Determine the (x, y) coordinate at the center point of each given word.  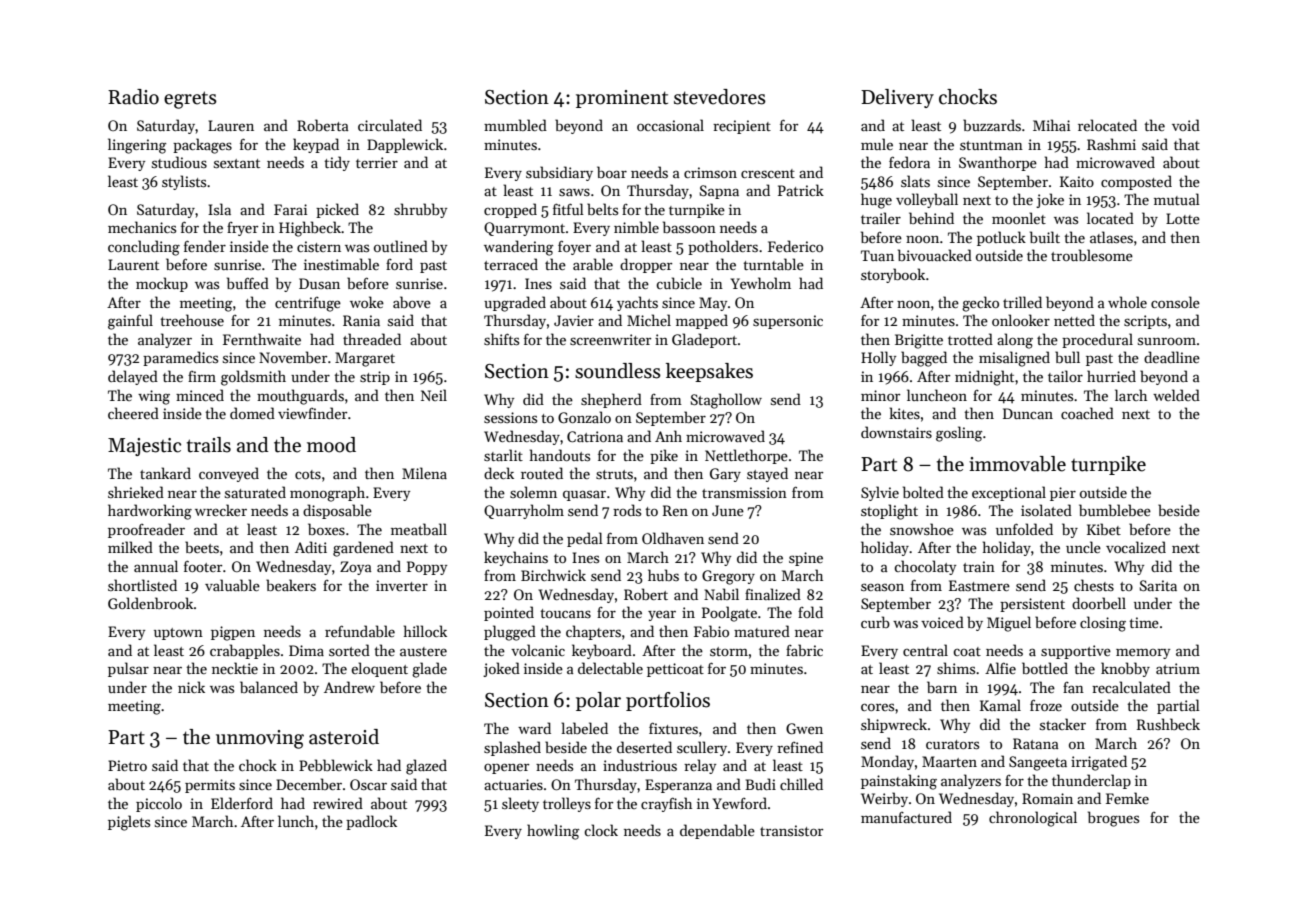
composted (1136, 182)
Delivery (897, 98)
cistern (319, 246)
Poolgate (729, 614)
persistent (1032, 605)
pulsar (128, 669)
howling (553, 832)
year (662, 615)
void (1186, 125)
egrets (190, 100)
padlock (371, 822)
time (1144, 622)
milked (130, 547)
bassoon (689, 227)
